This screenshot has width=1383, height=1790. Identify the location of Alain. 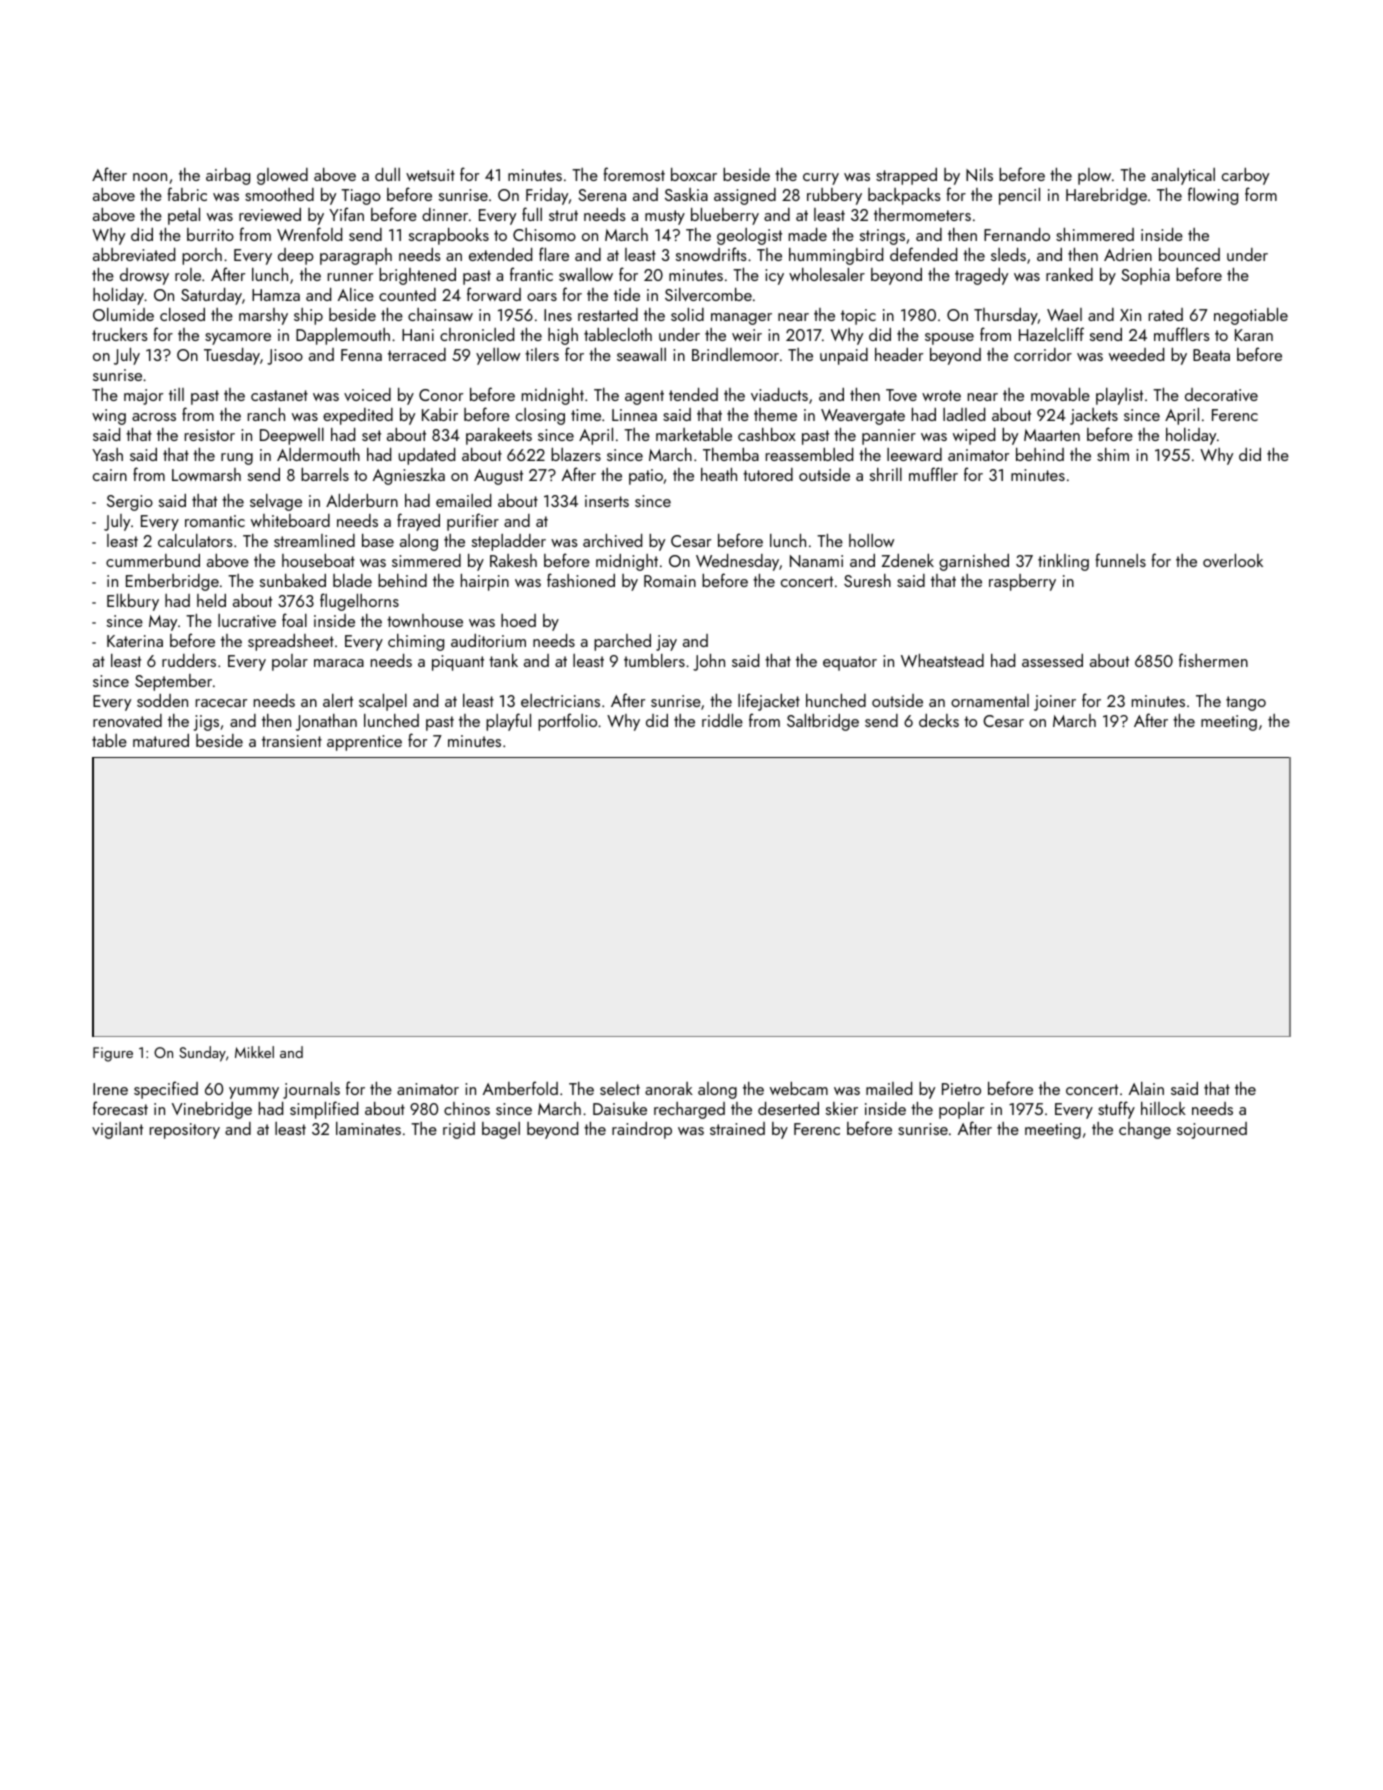
(1146, 1088).
